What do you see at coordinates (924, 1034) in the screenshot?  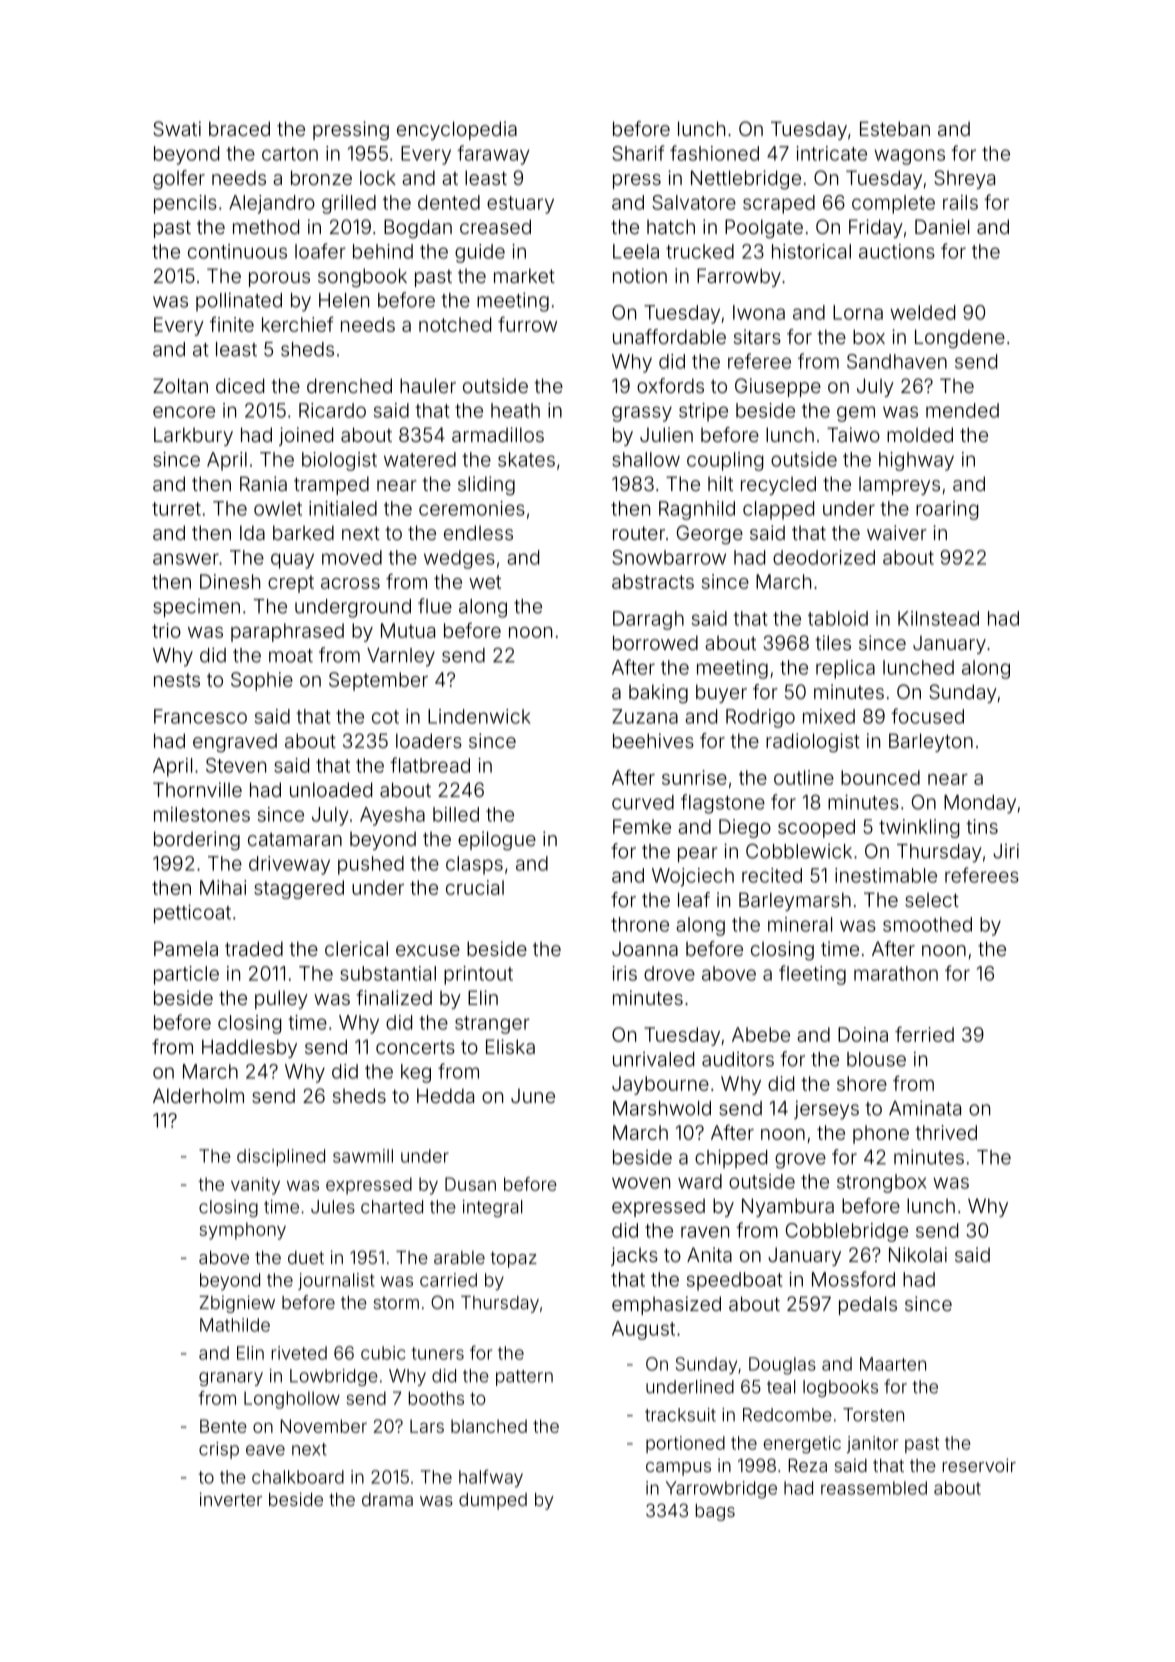 I see `ferried` at bounding box center [924, 1034].
